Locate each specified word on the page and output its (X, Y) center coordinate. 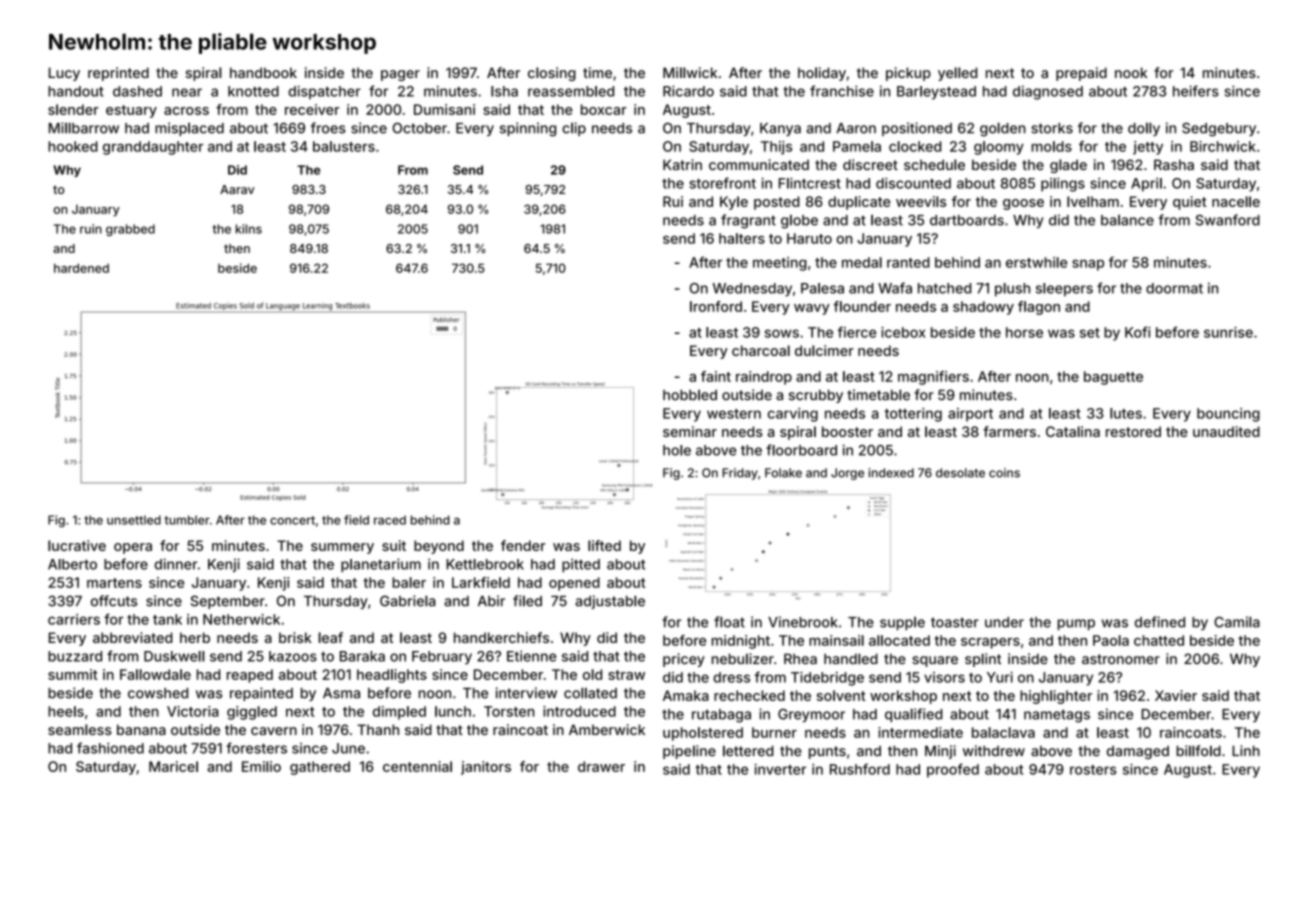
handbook (263, 72)
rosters (1093, 770)
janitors (486, 768)
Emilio (261, 766)
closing (552, 74)
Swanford (1228, 220)
